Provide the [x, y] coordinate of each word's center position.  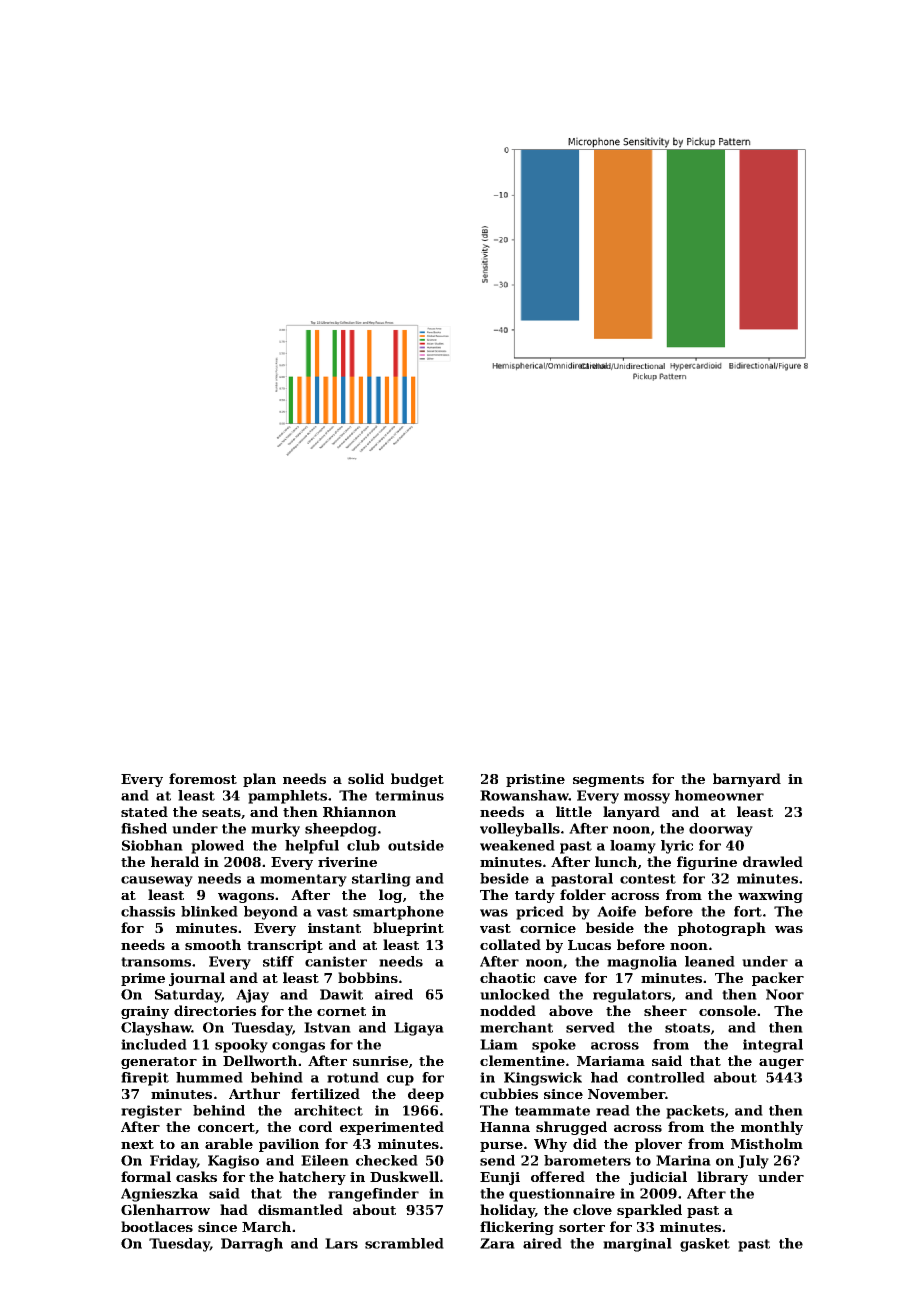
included [154, 1044]
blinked [209, 911]
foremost [203, 778]
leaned [710, 961]
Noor [785, 994]
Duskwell [404, 1176]
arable [229, 1143]
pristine [535, 780]
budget [417, 780]
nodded [508, 1010]
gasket [705, 1245]
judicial [658, 1178]
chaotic [507, 977]
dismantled [300, 1209]
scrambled [404, 1243]
